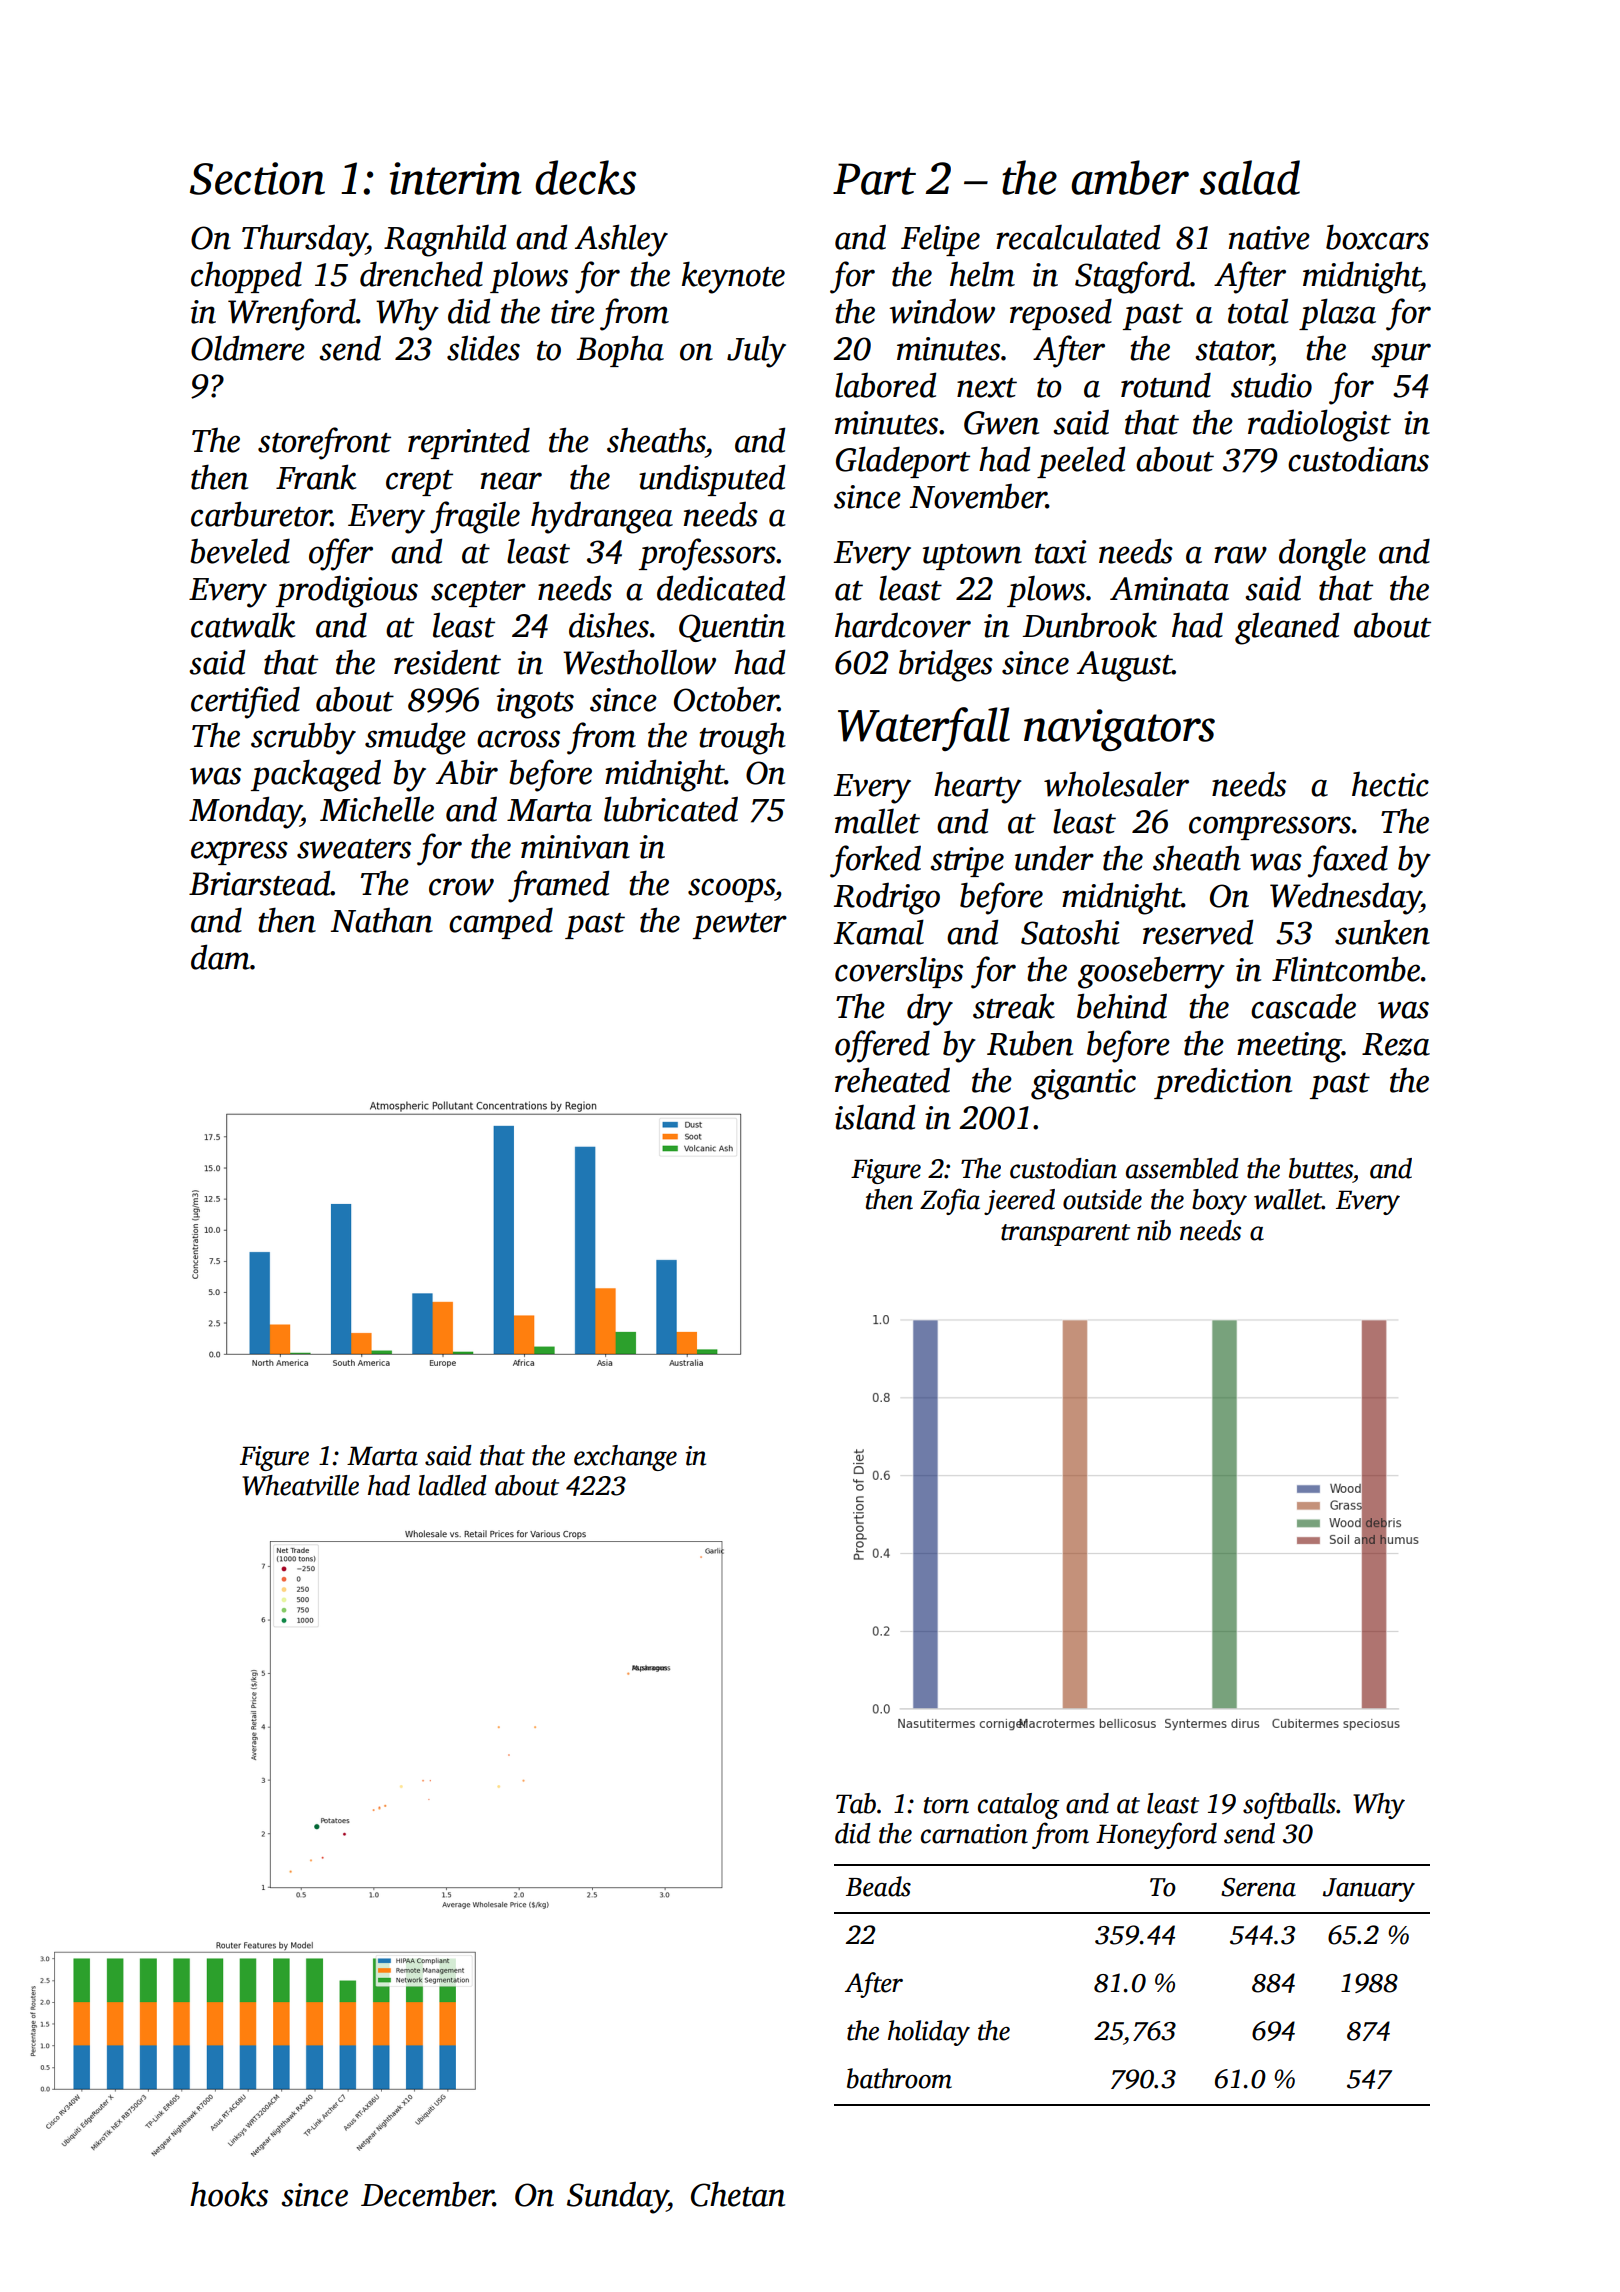 The image size is (1620, 2292). I want to click on Zofia, so click(950, 1201).
